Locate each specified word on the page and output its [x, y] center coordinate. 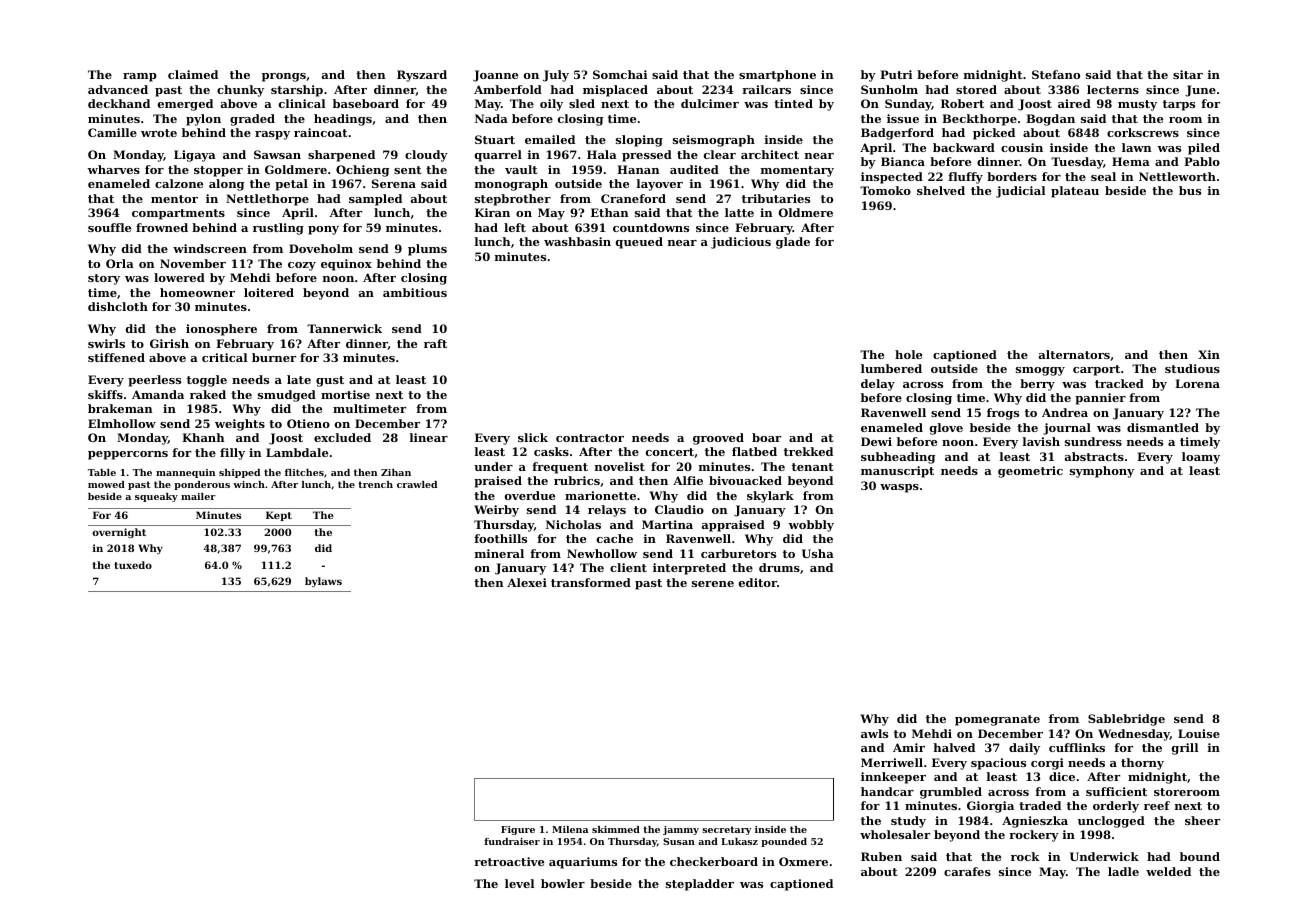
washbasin [577, 241]
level [519, 883]
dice [1062, 776]
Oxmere [803, 861]
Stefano [1056, 74]
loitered [269, 292]
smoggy [1040, 371]
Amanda [158, 394]
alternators [1074, 354]
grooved [718, 439]
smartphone [777, 76]
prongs [284, 77]
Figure [518, 830]
